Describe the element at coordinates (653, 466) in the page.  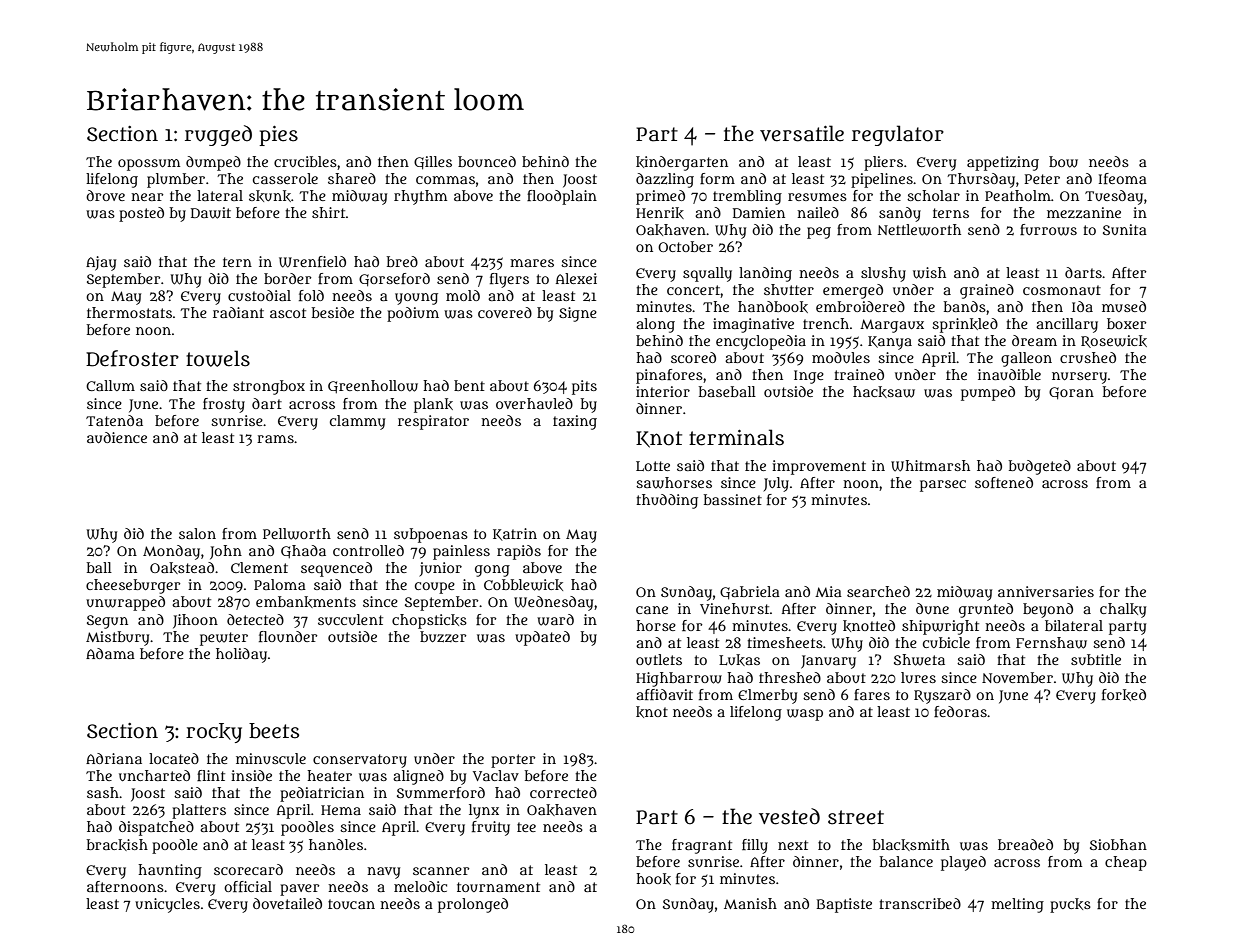
I see `Lotte` at that location.
